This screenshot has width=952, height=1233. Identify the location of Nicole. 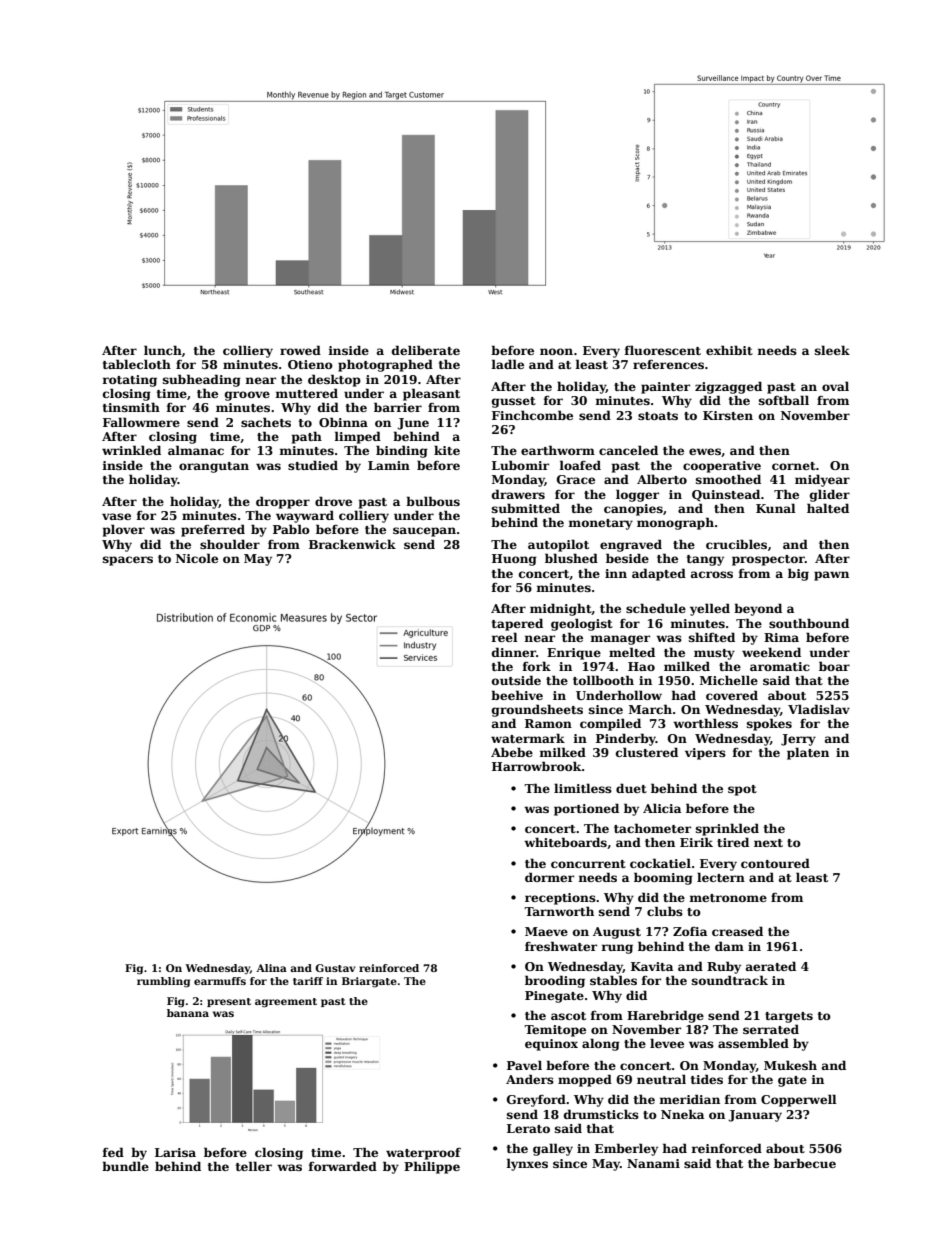
(197, 558).
